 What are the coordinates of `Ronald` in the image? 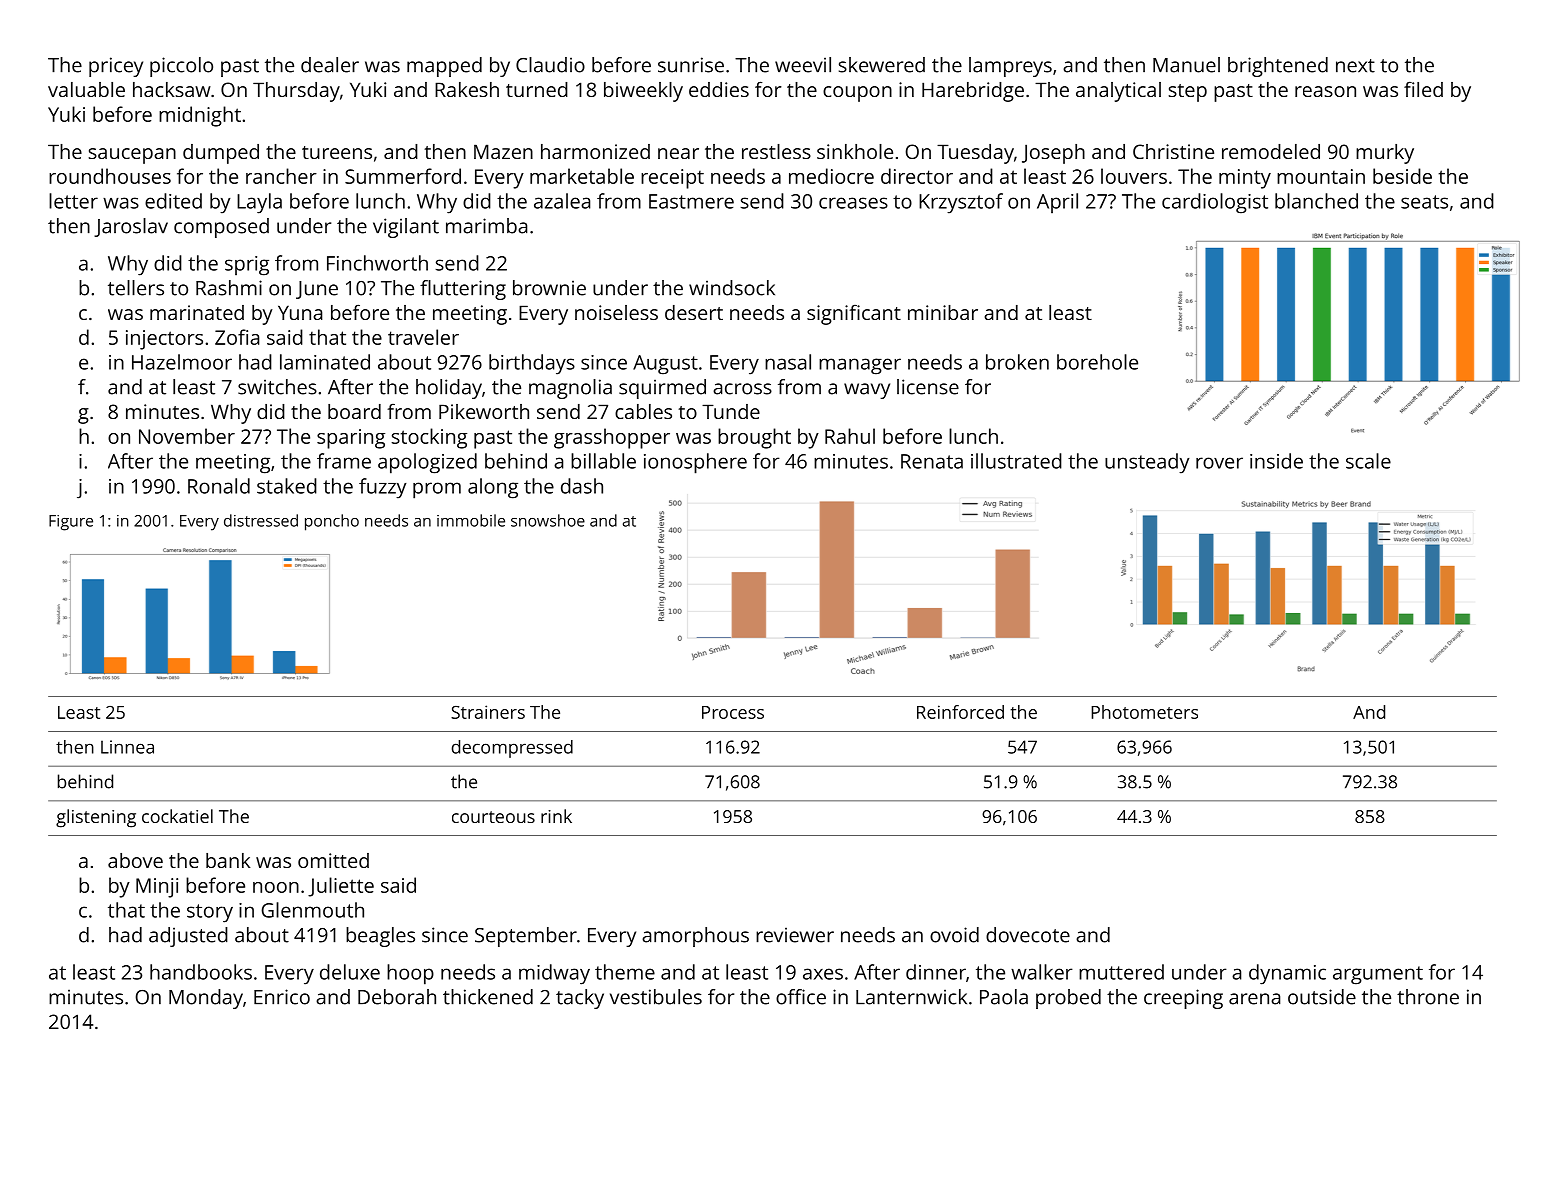 It's located at (219, 486).
